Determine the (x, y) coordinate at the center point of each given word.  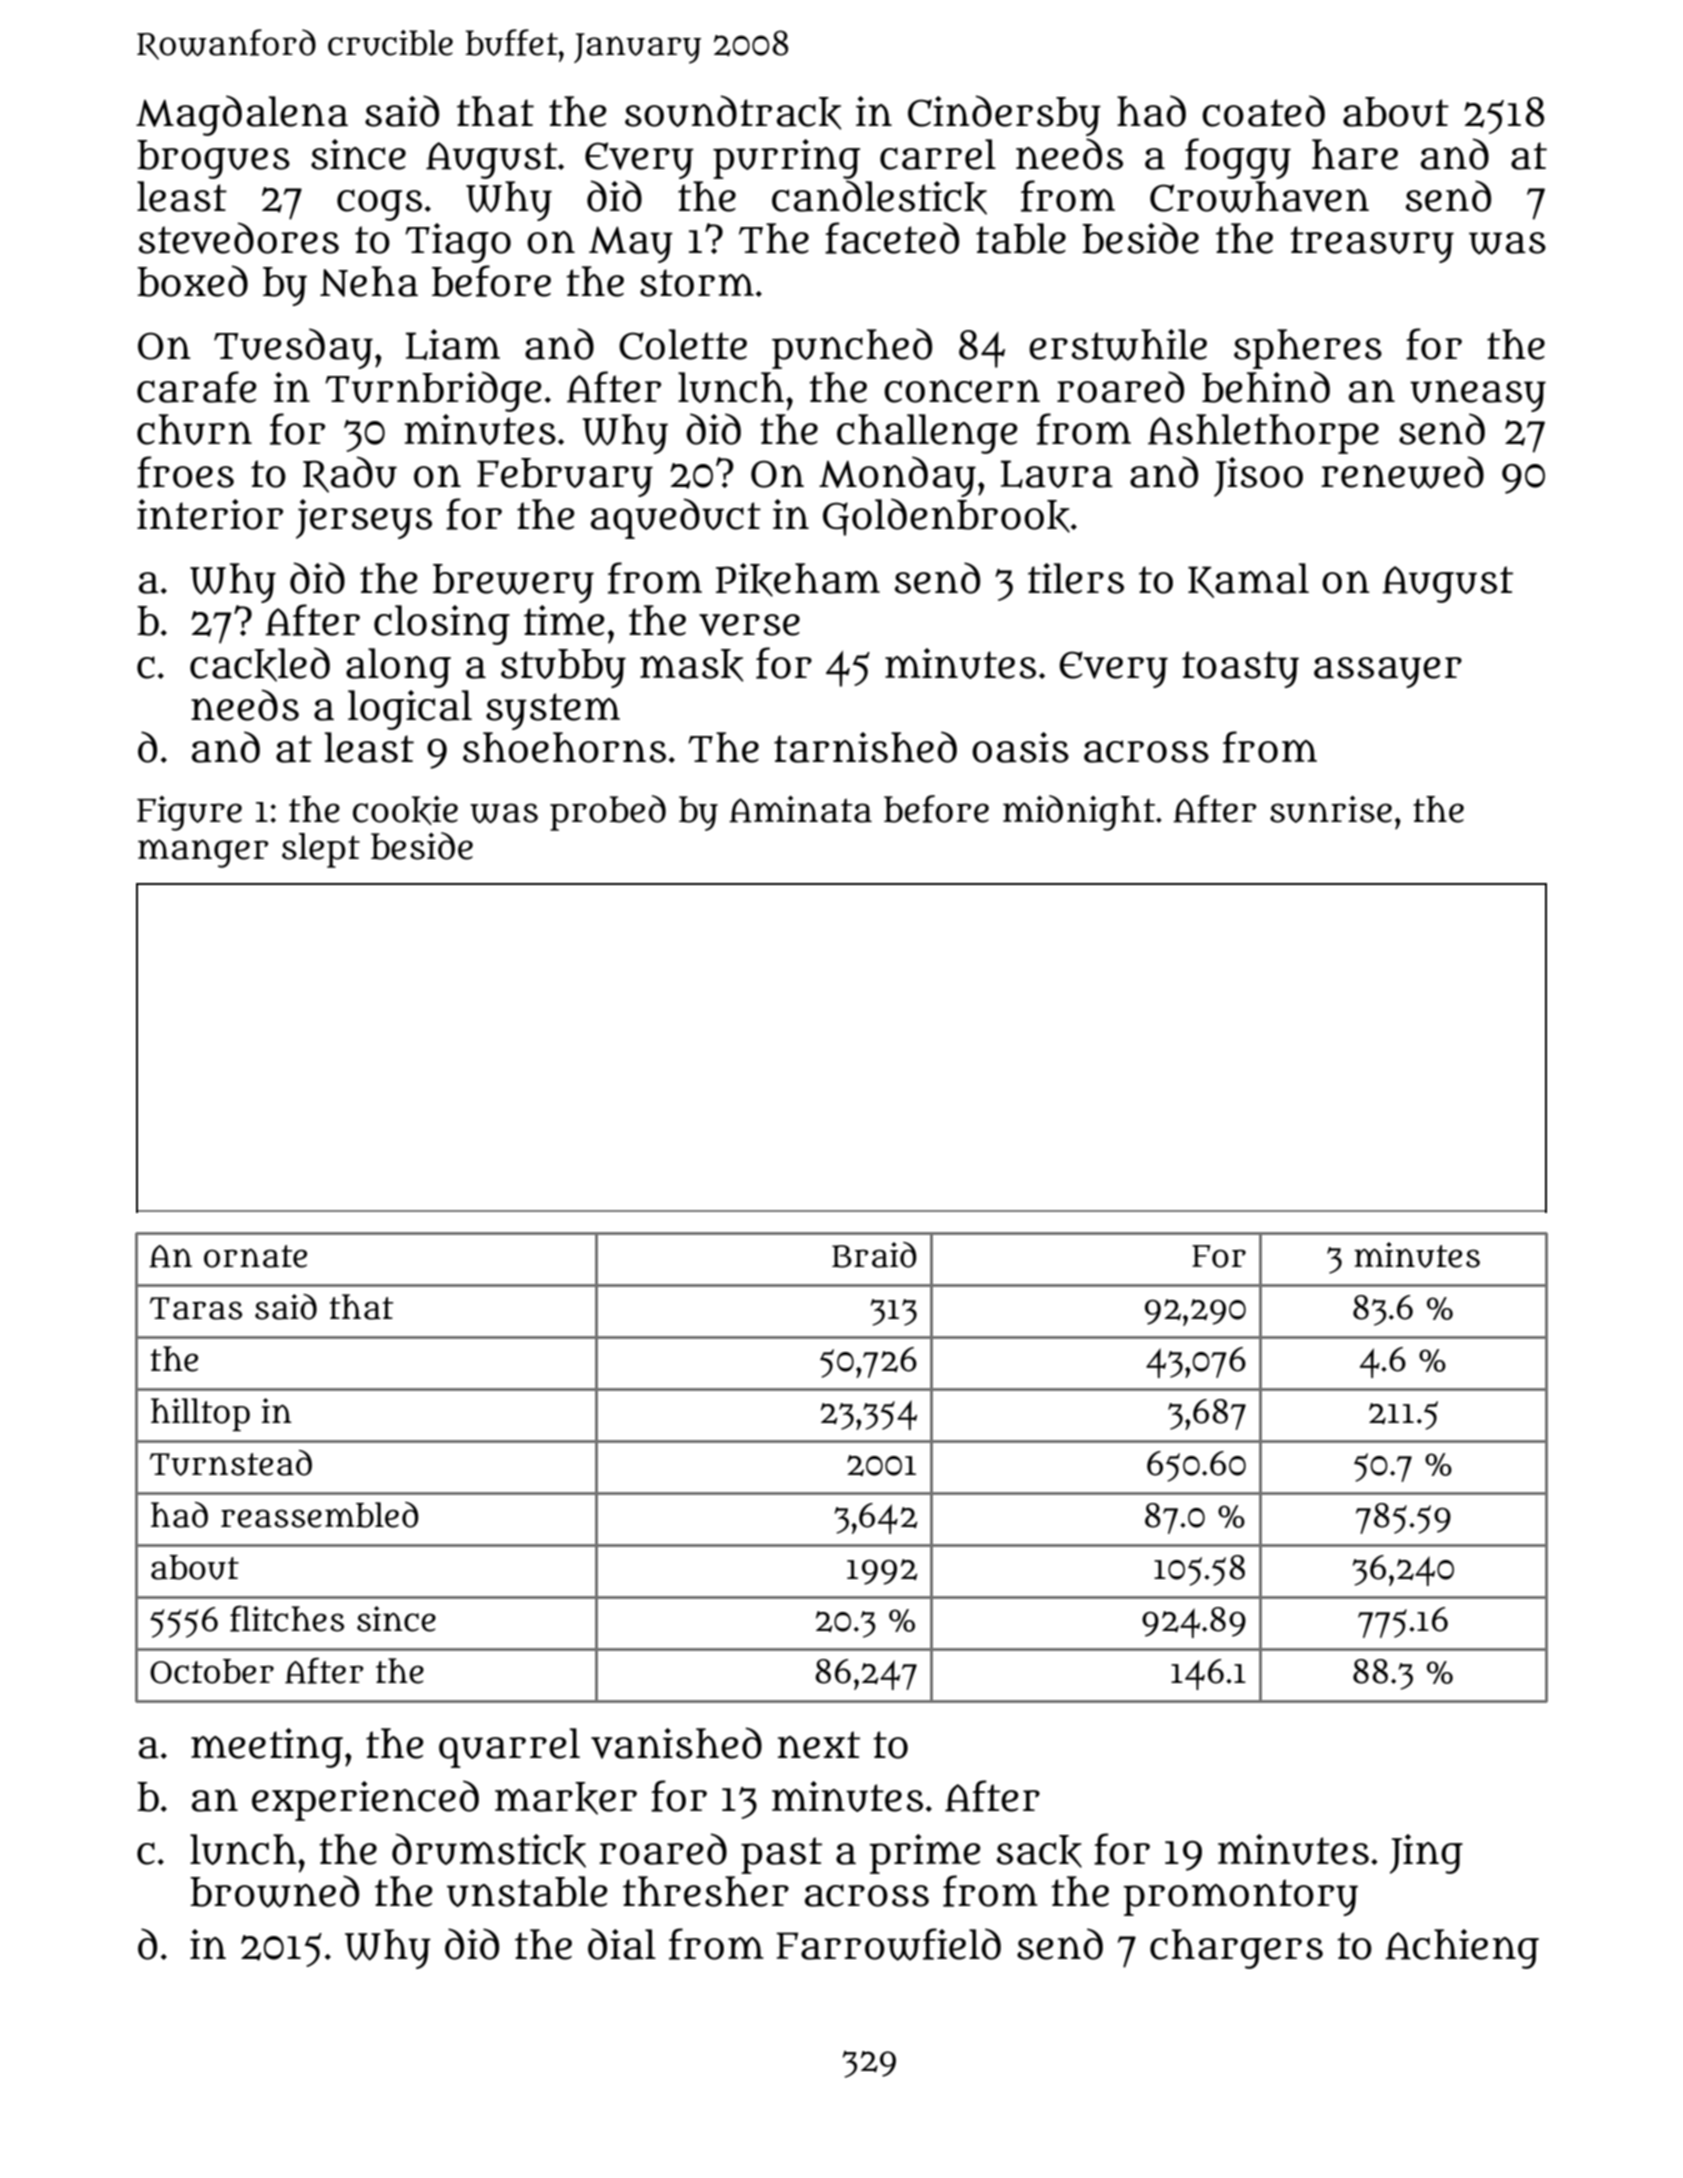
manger (203, 853)
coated (1263, 111)
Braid (874, 1255)
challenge (927, 434)
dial (622, 1944)
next (819, 1745)
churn (194, 429)
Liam (453, 344)
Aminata (800, 809)
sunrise (1331, 809)
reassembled (320, 1515)
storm (697, 283)
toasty (1240, 669)
